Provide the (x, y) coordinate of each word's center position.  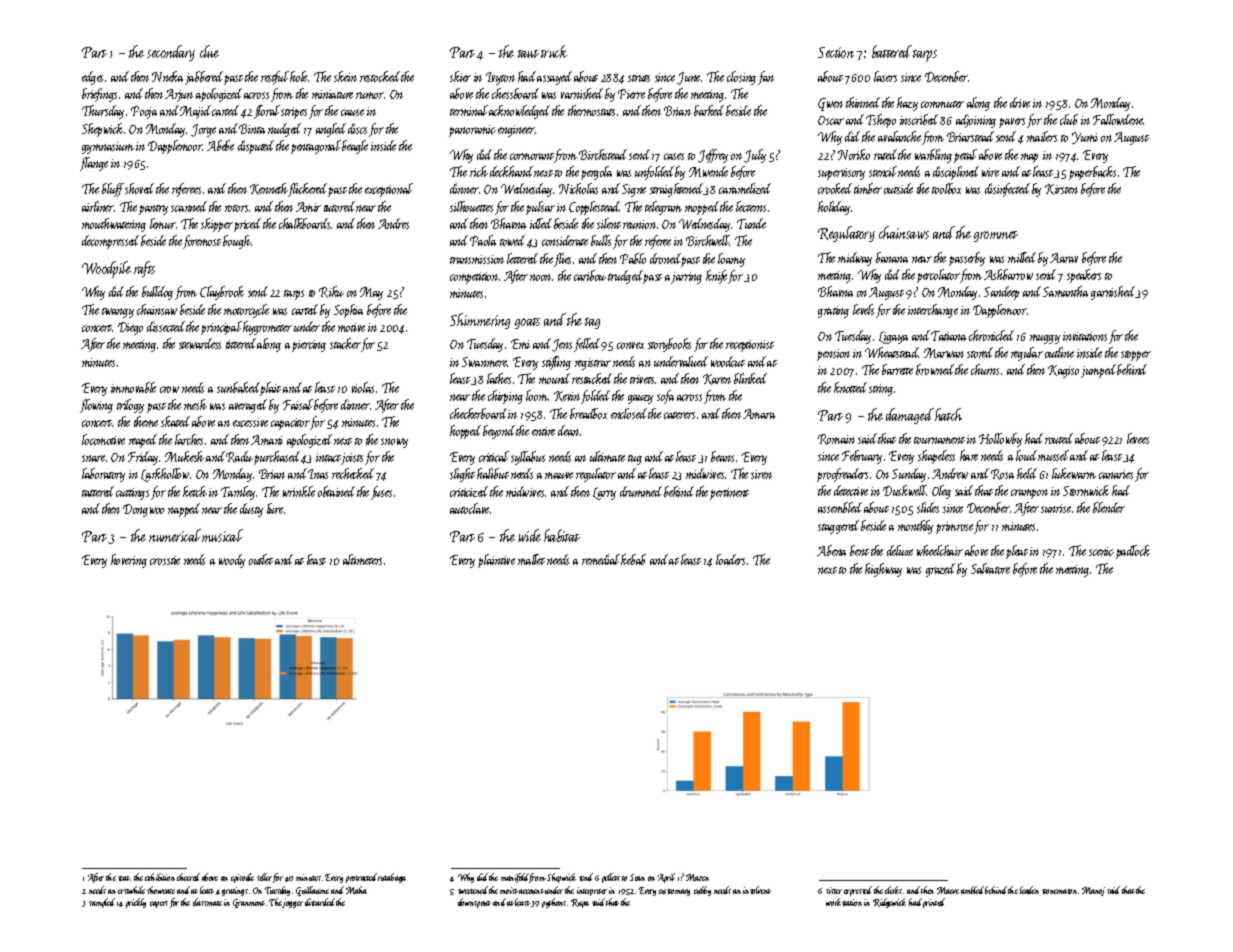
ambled (973, 890)
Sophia (348, 311)
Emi (520, 344)
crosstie (165, 560)
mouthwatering (114, 225)
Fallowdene (1118, 119)
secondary (171, 53)
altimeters (362, 559)
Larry (604, 493)
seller (264, 877)
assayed (554, 78)
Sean (637, 877)
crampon (1029, 494)
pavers (1012, 123)
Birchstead (603, 154)
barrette (897, 369)
